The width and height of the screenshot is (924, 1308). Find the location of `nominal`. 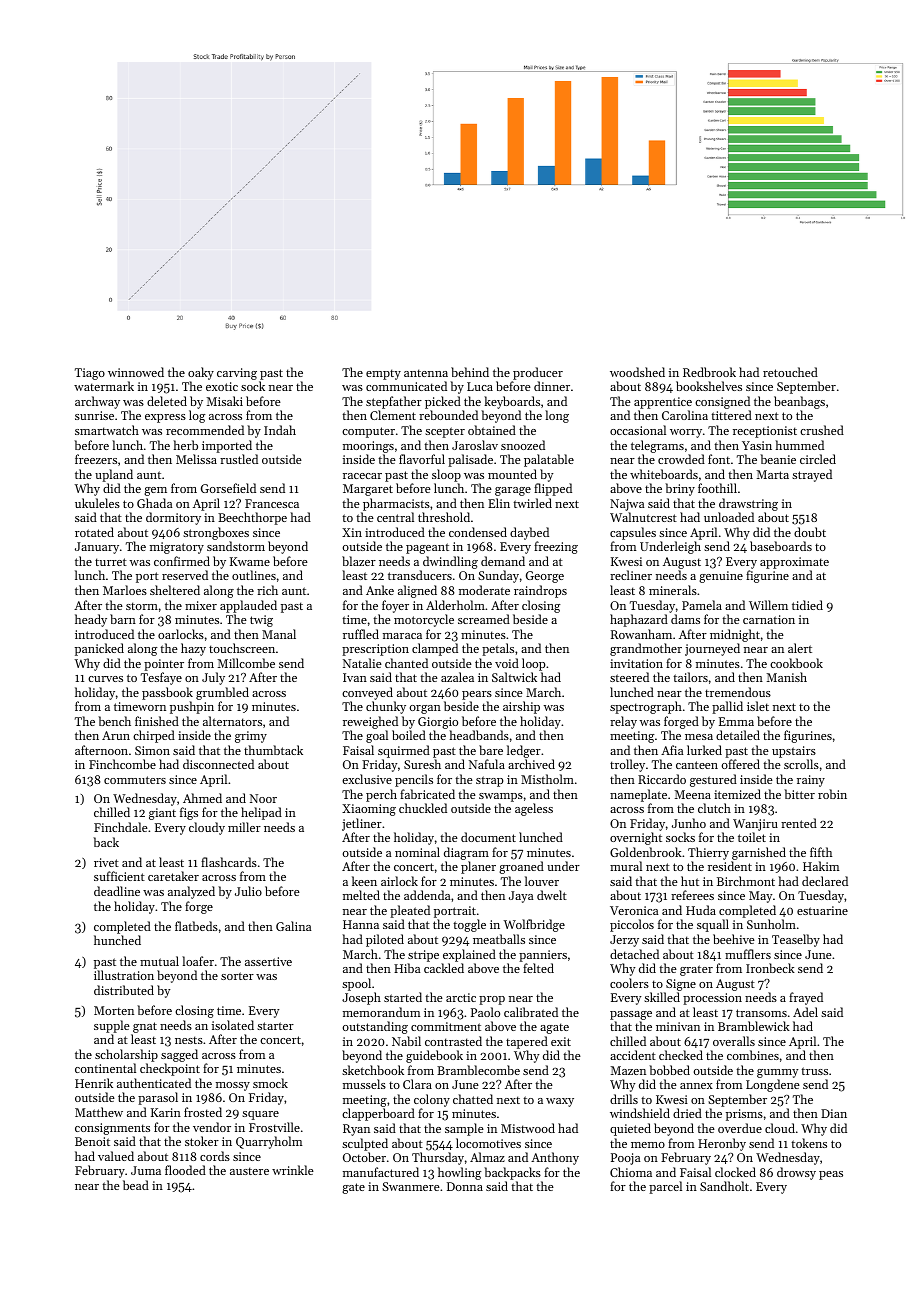

nominal is located at coordinates (417, 852).
